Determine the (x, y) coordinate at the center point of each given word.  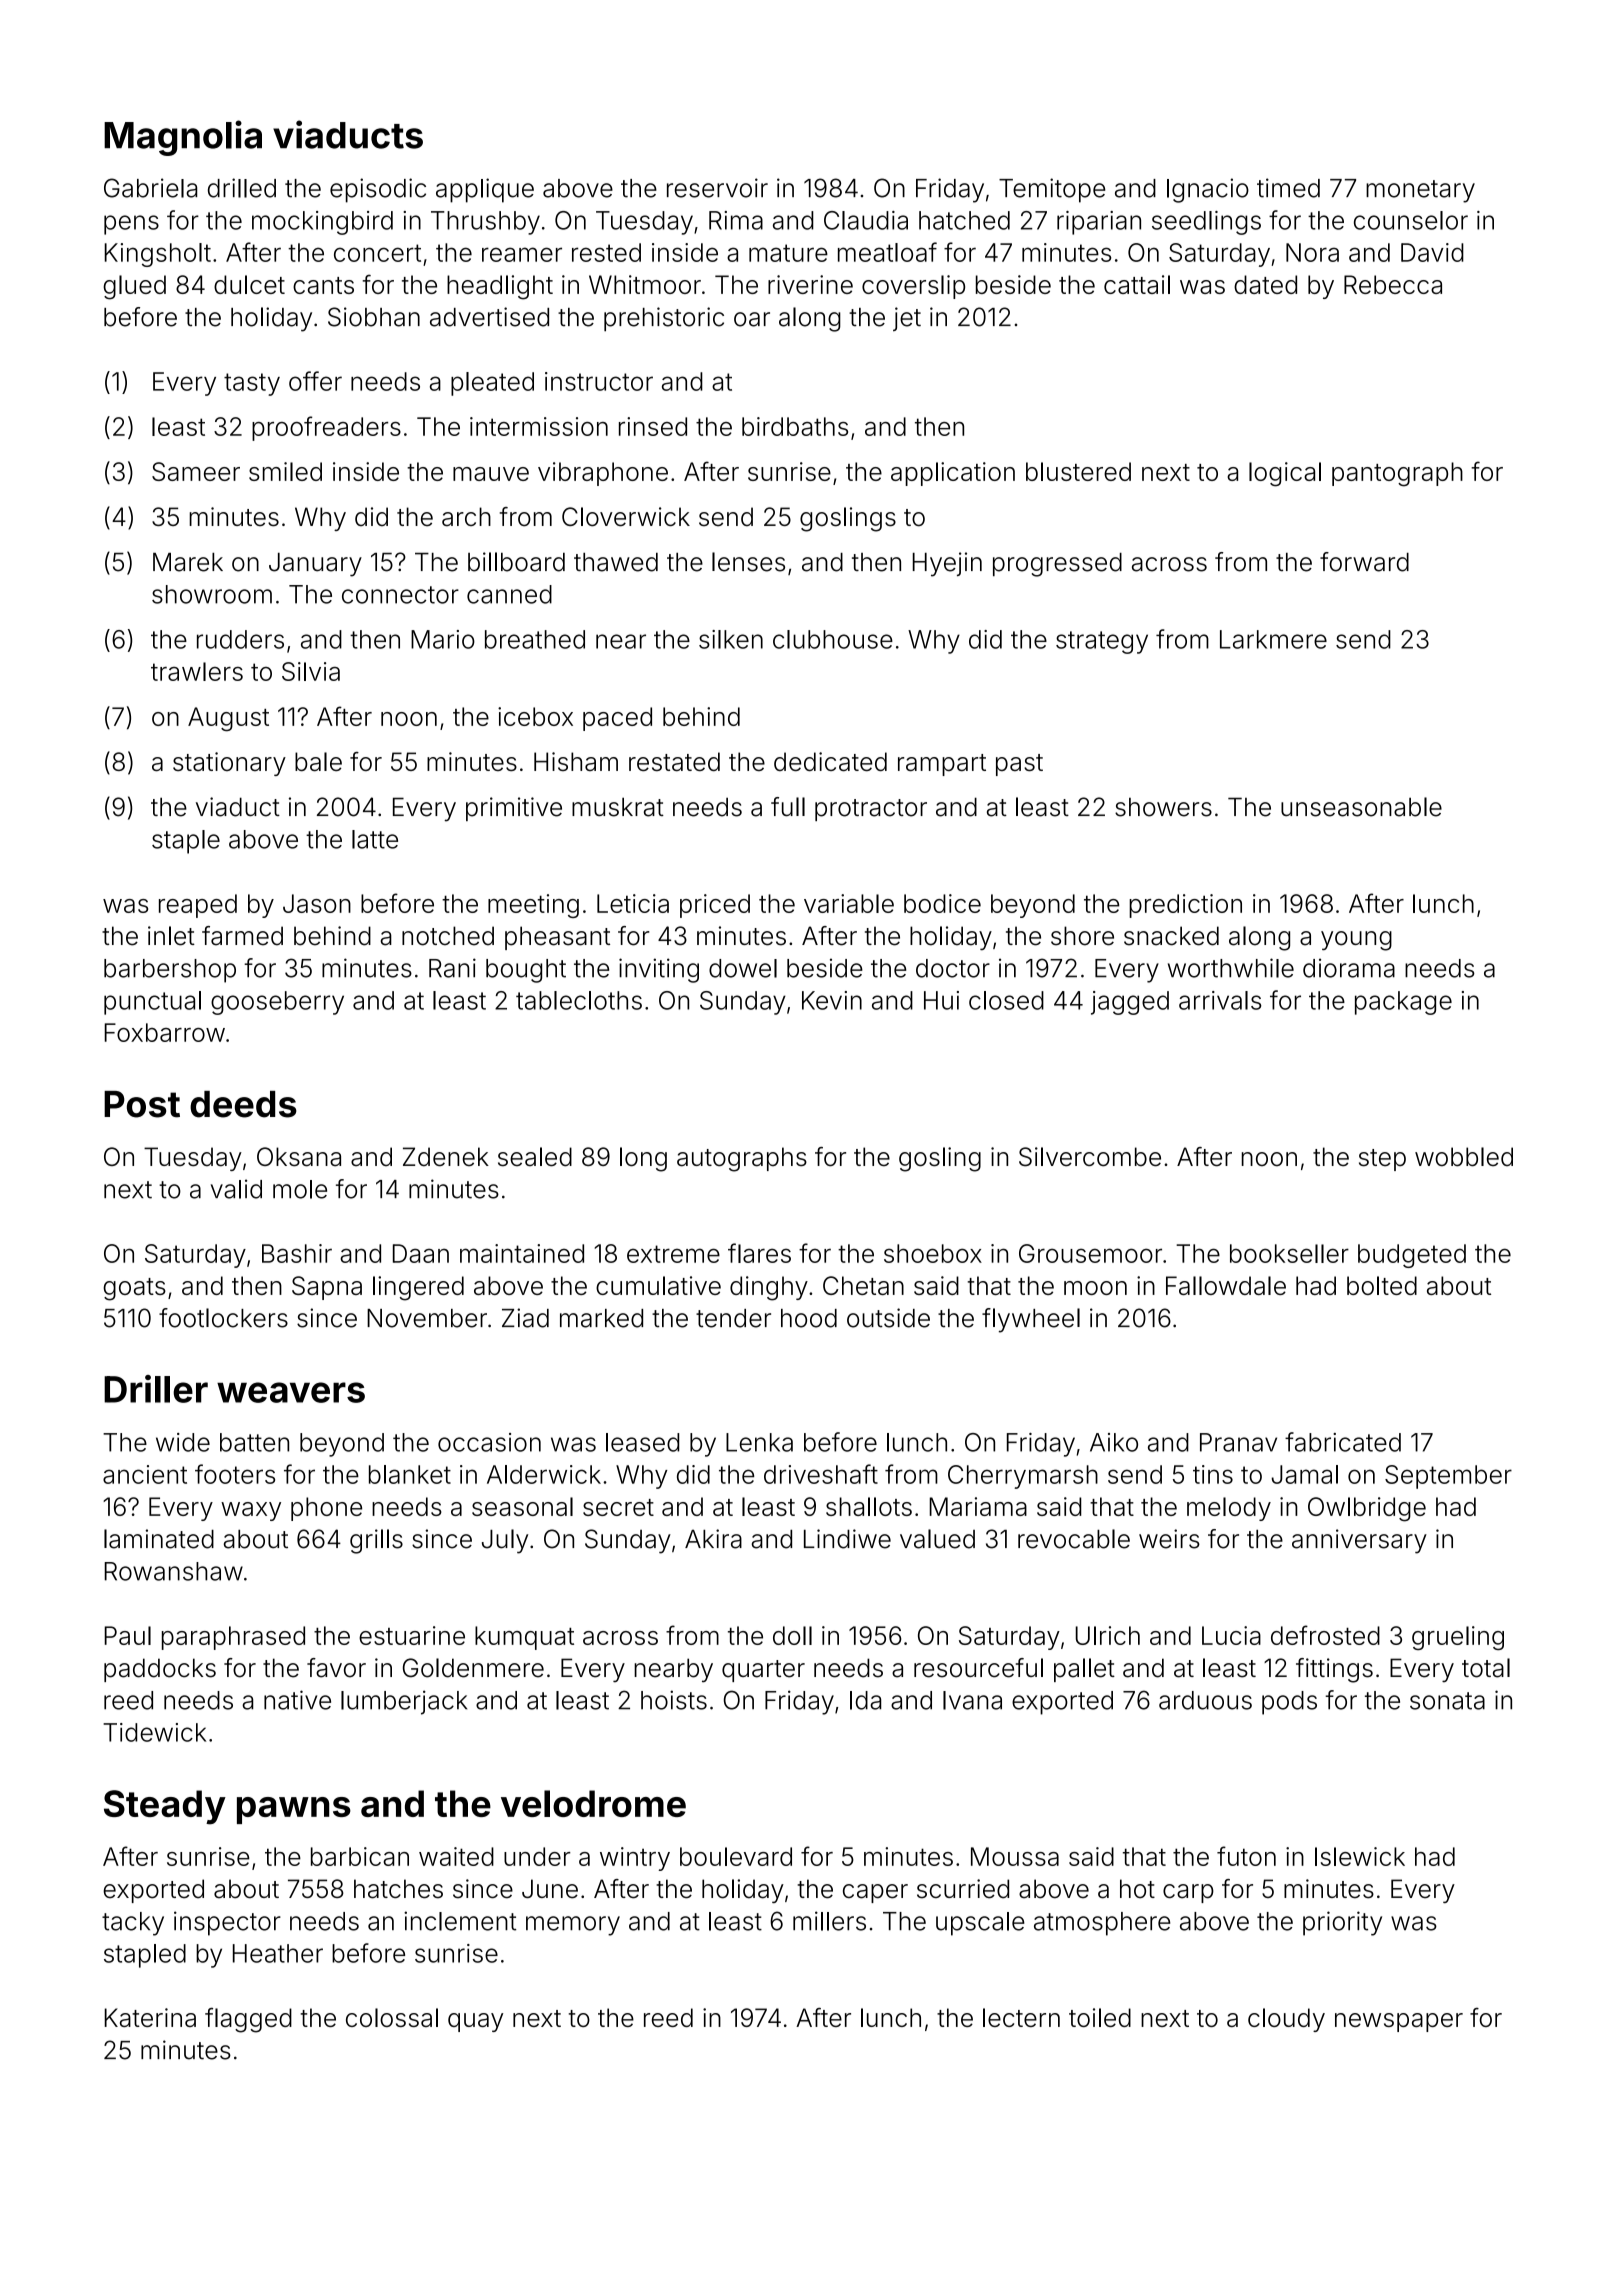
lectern (1021, 2017)
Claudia (866, 220)
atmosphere (1102, 1924)
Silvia (311, 671)
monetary (1420, 191)
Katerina (150, 2017)
